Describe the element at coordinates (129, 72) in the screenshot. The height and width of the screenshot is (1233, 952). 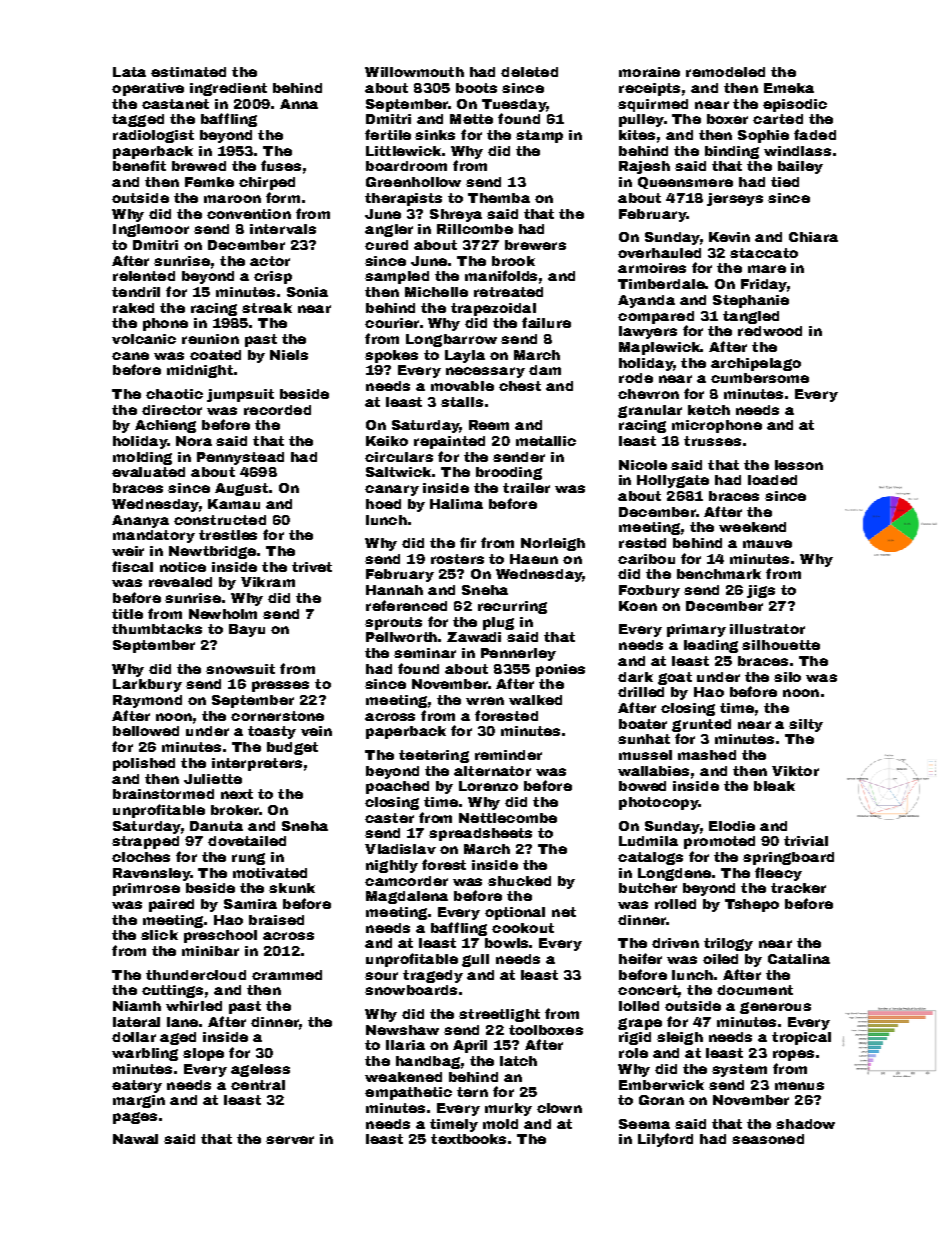
I see `Lata` at that location.
